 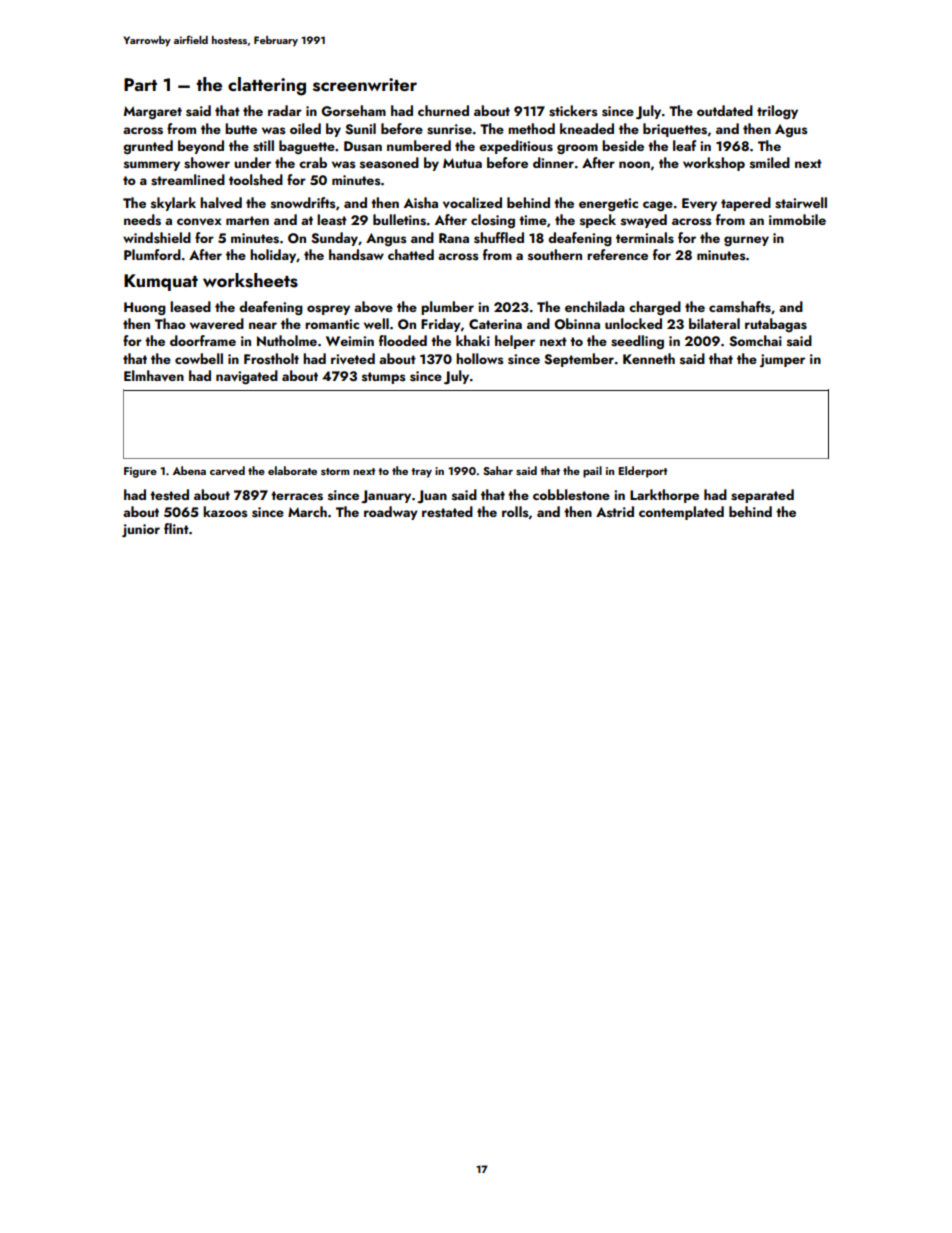 What do you see at coordinates (384, 378) in the document?
I see `stumps` at bounding box center [384, 378].
